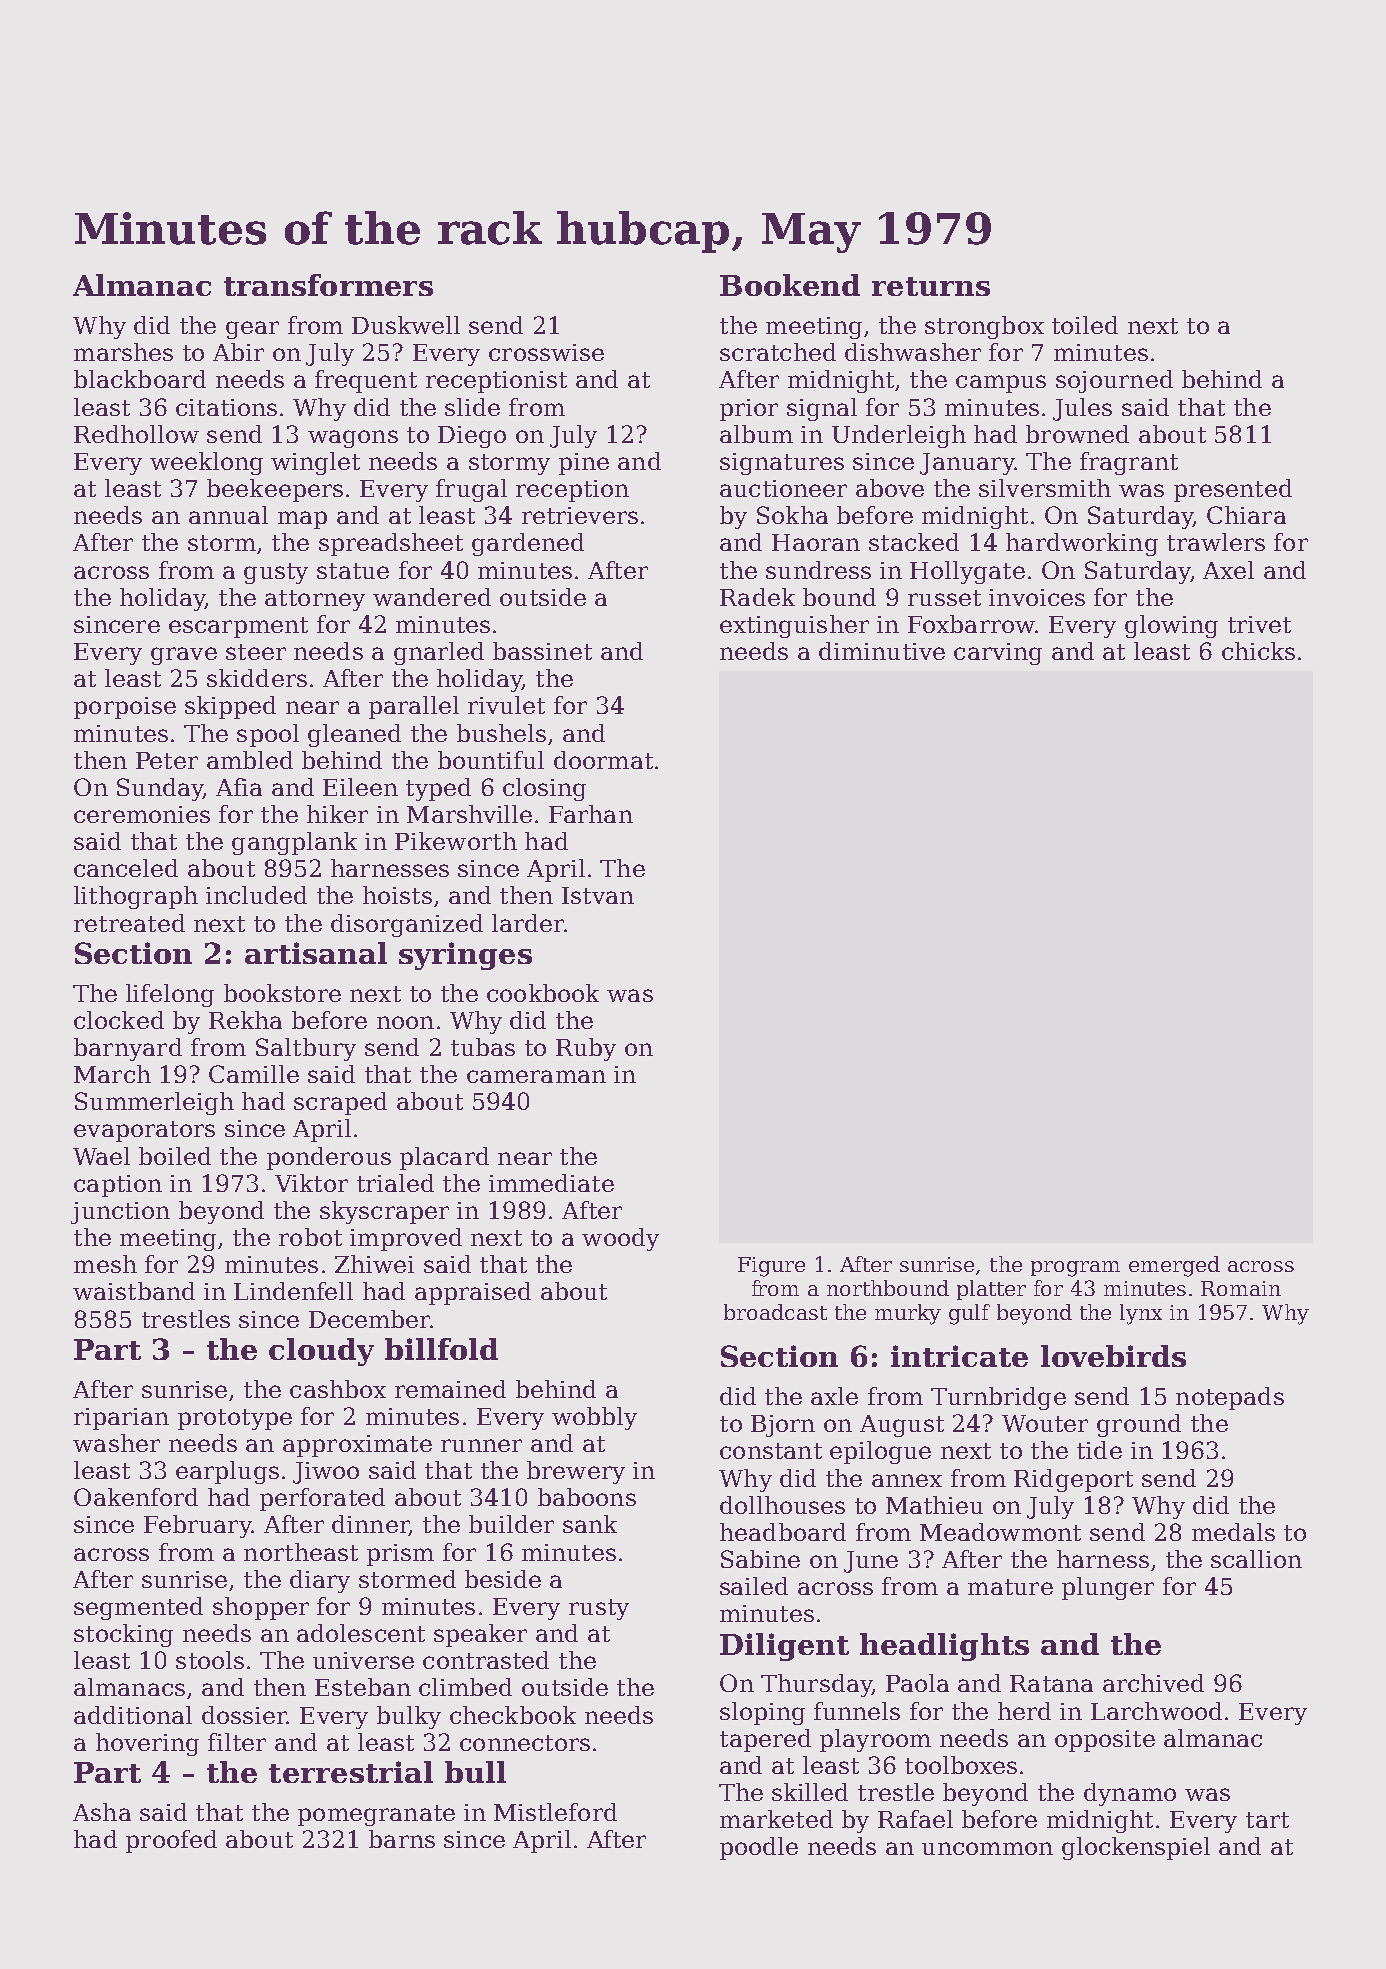 Image resolution: width=1386 pixels, height=1969 pixels. What do you see at coordinates (1114, 381) in the document?
I see `sojourned` at bounding box center [1114, 381].
